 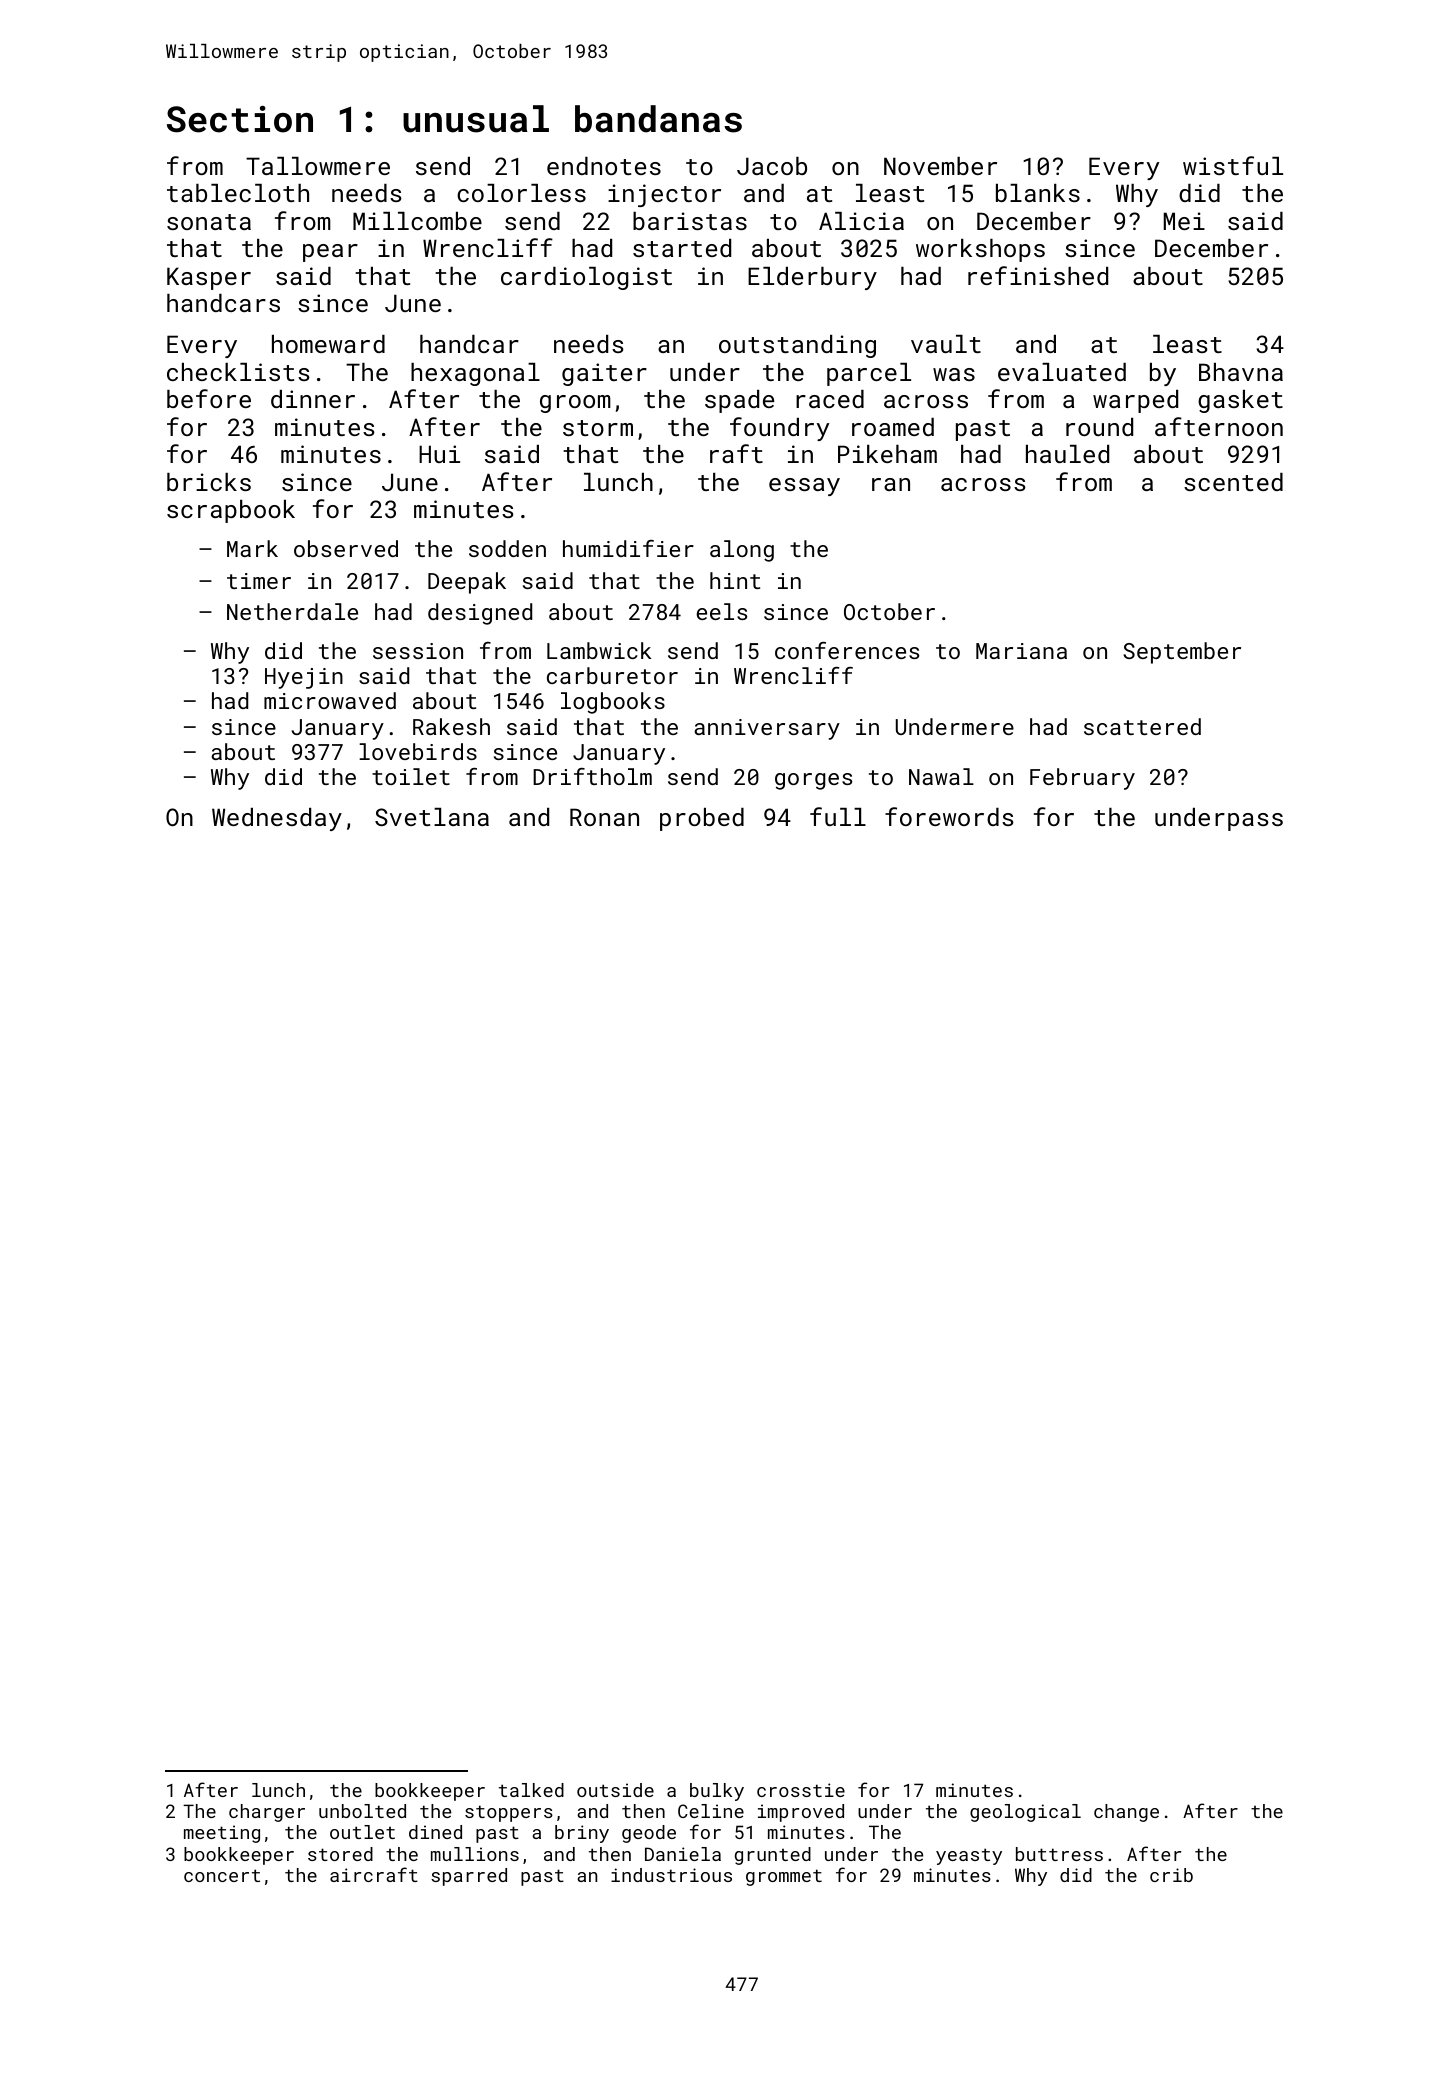 What do you see at coordinates (599, 650) in the image?
I see `Lambwick` at bounding box center [599, 650].
